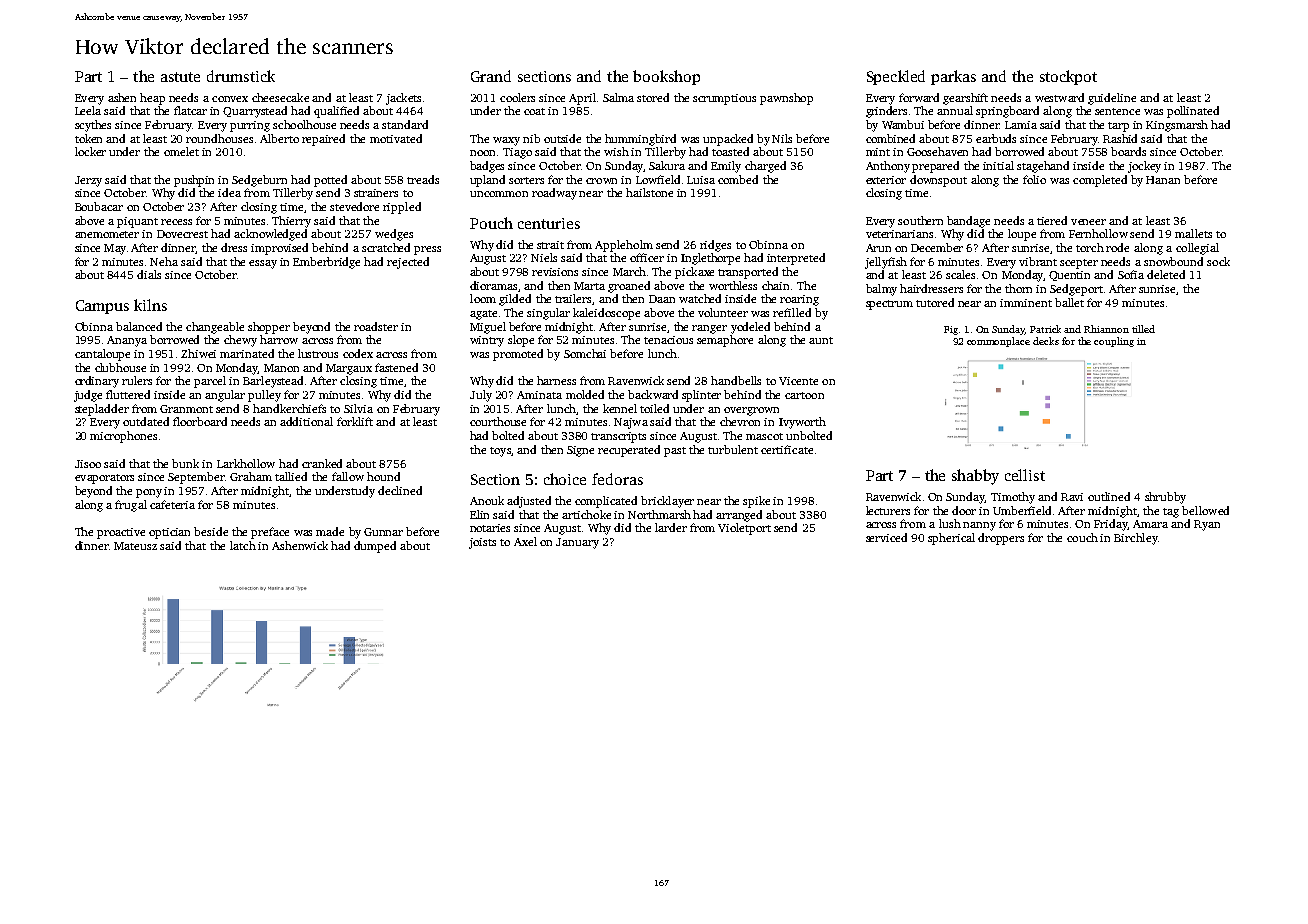 This screenshot has height=924, width=1308. What do you see at coordinates (534, 111) in the screenshot?
I see `coat` at bounding box center [534, 111].
